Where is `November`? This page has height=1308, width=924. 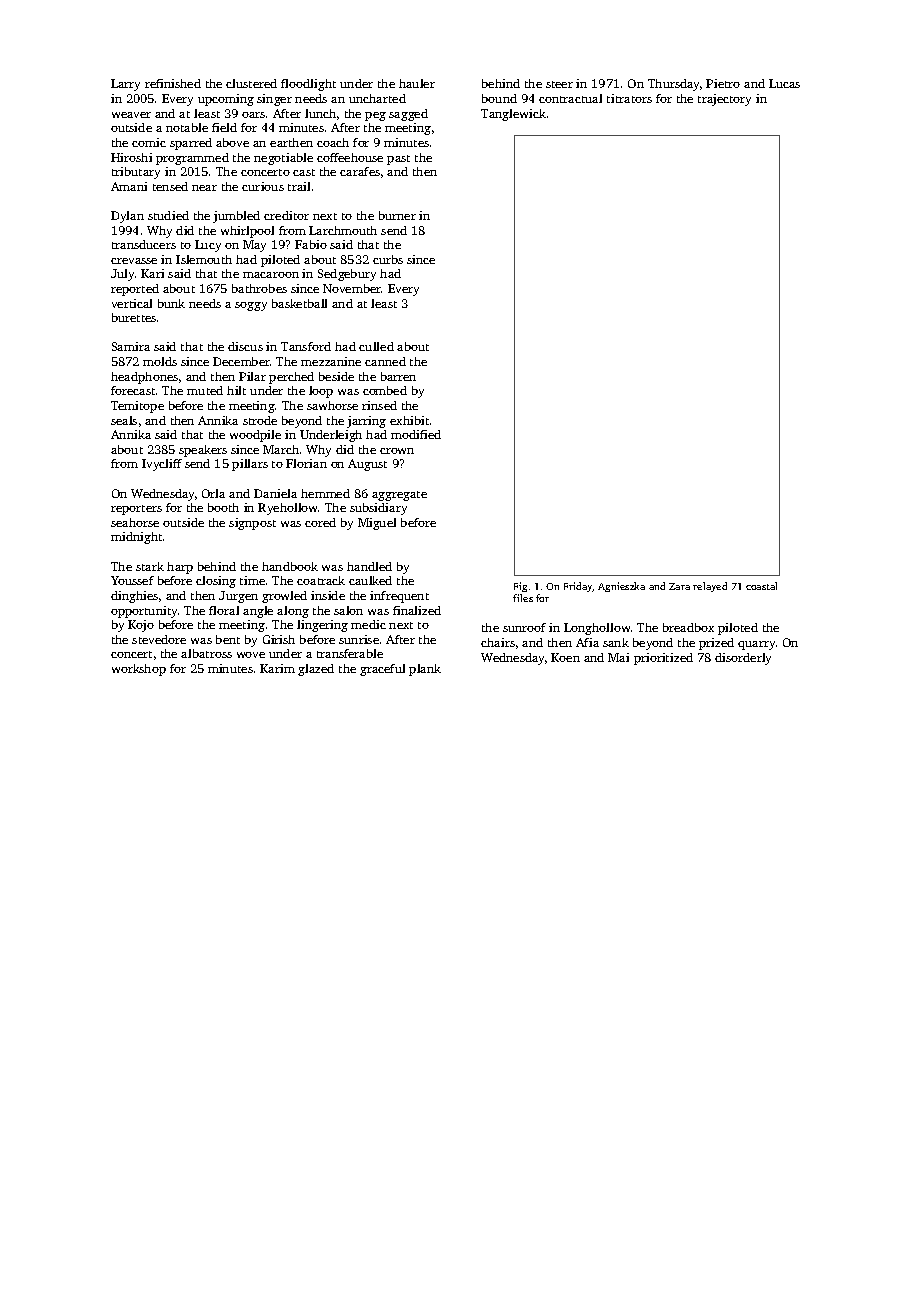 November is located at coordinates (352, 288).
